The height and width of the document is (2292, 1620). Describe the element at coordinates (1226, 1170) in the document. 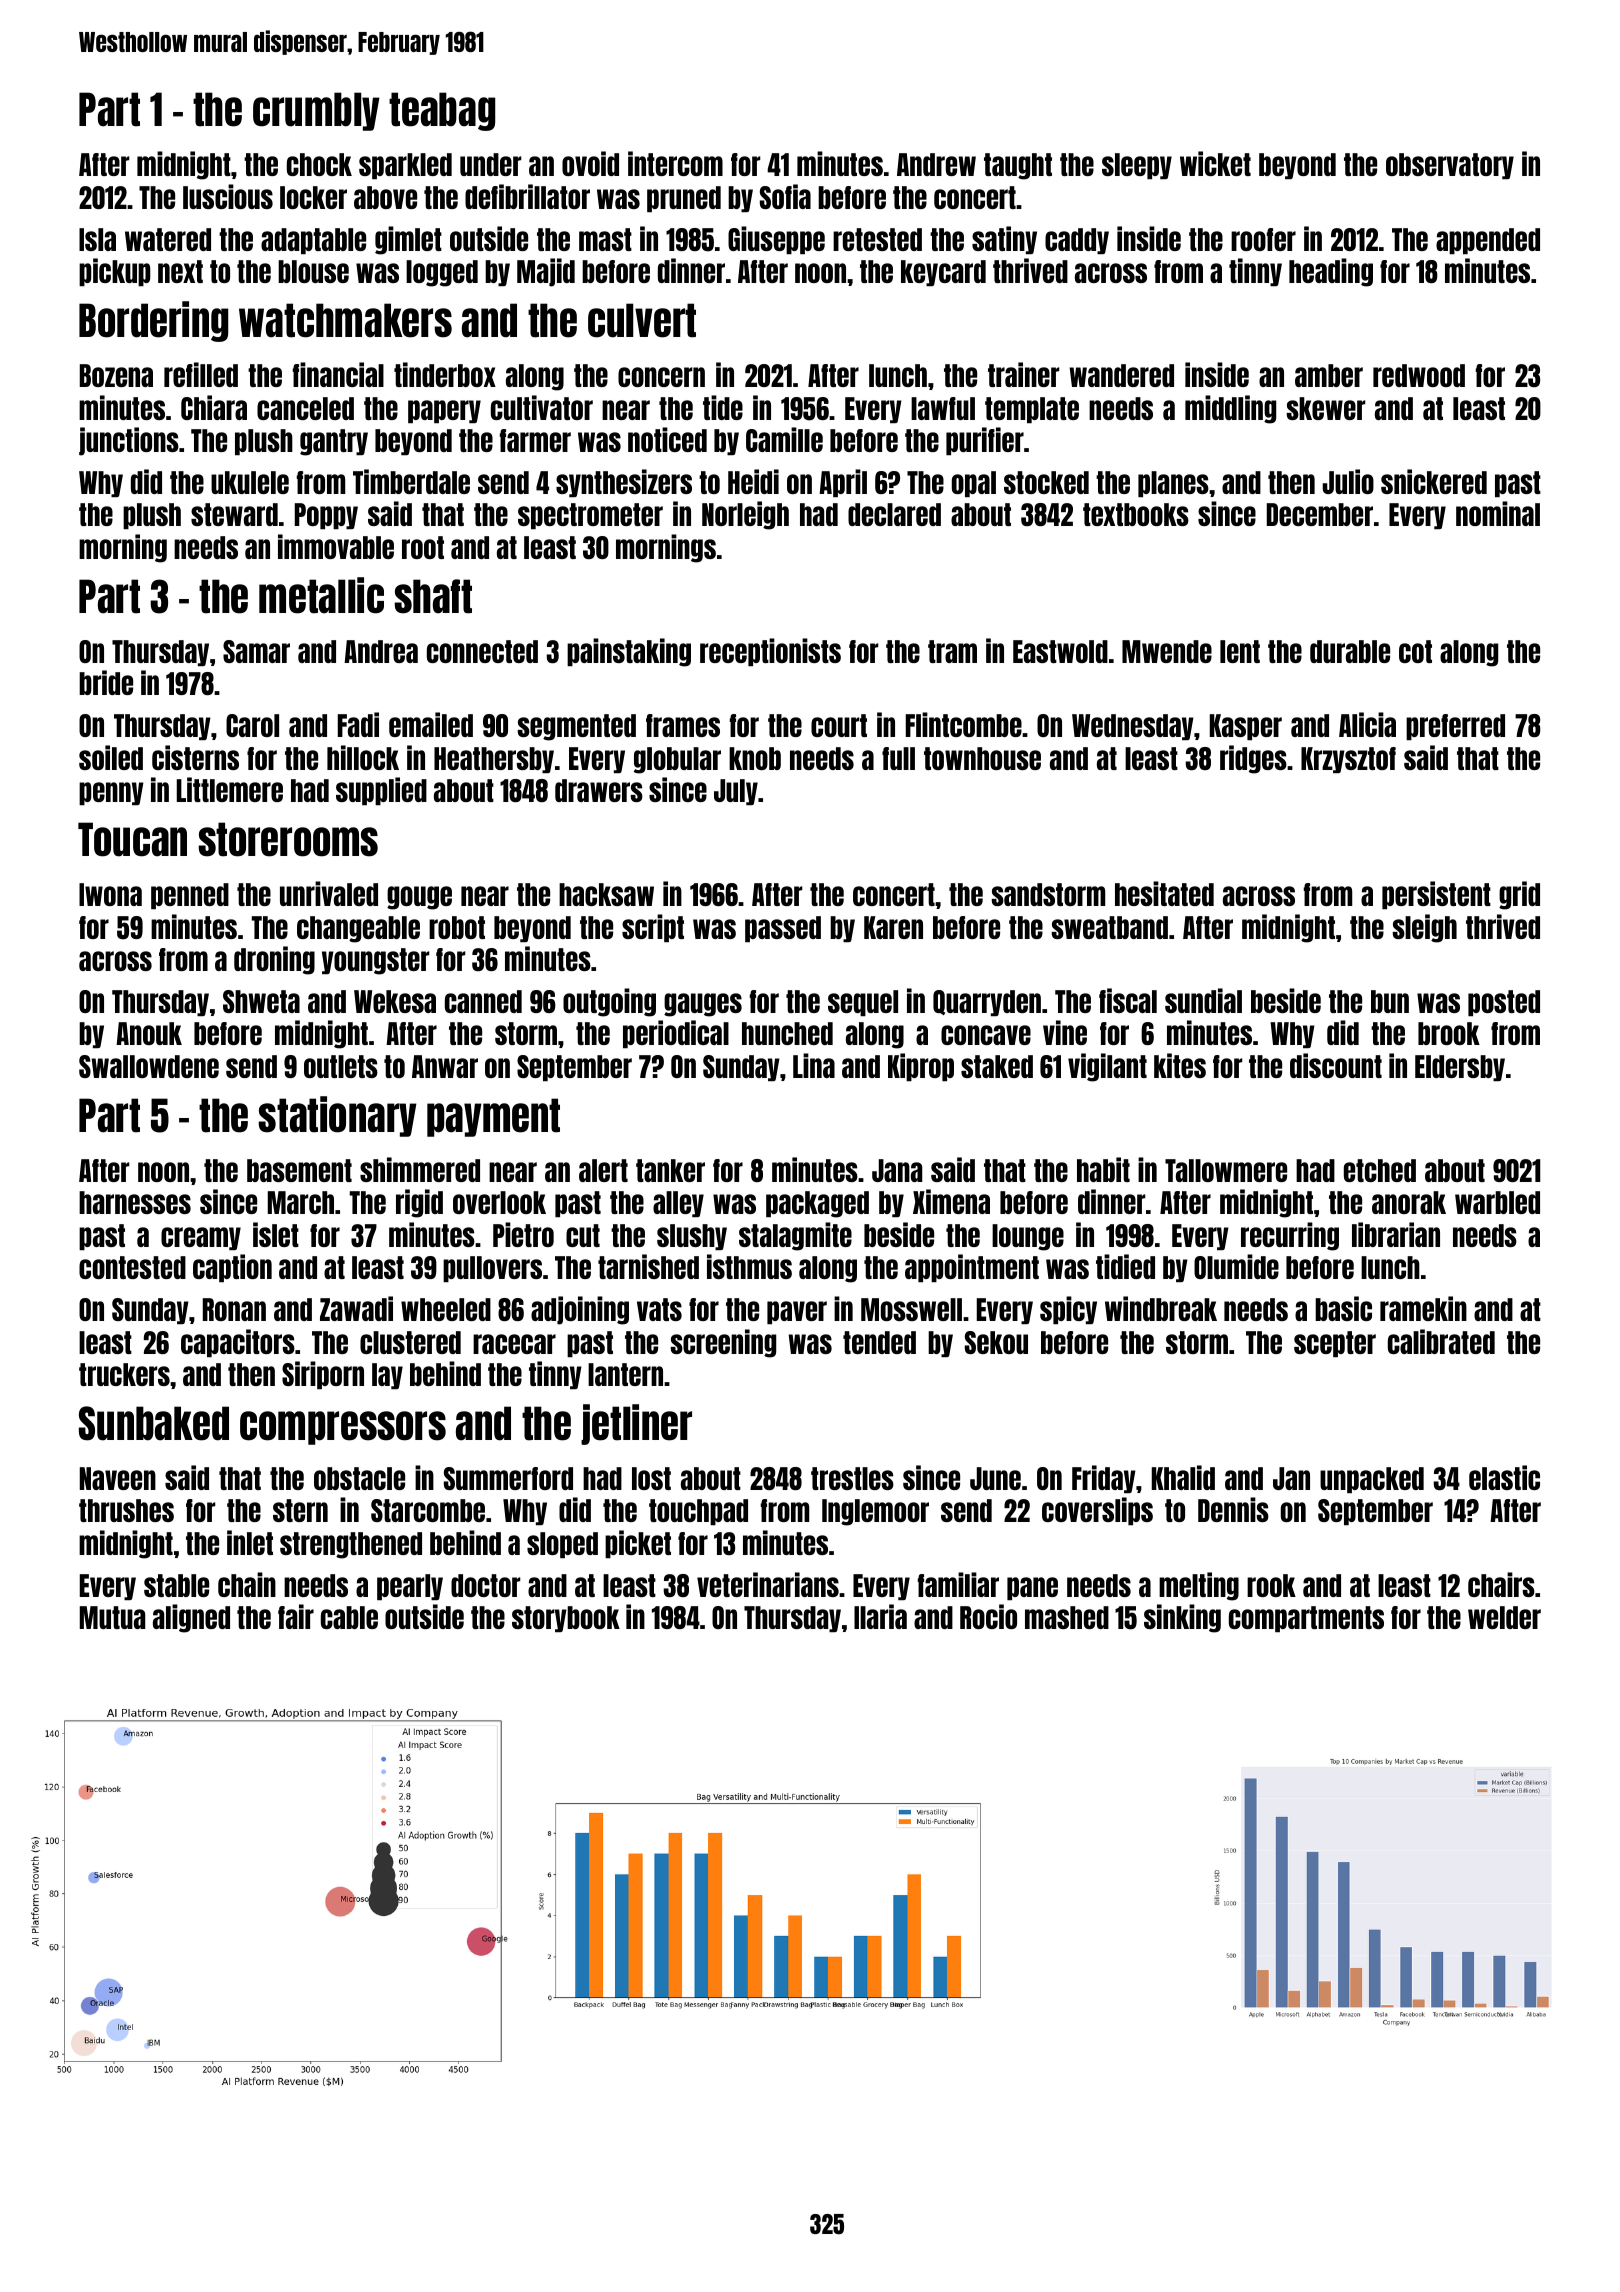

I see `Tallowmere` at that location.
